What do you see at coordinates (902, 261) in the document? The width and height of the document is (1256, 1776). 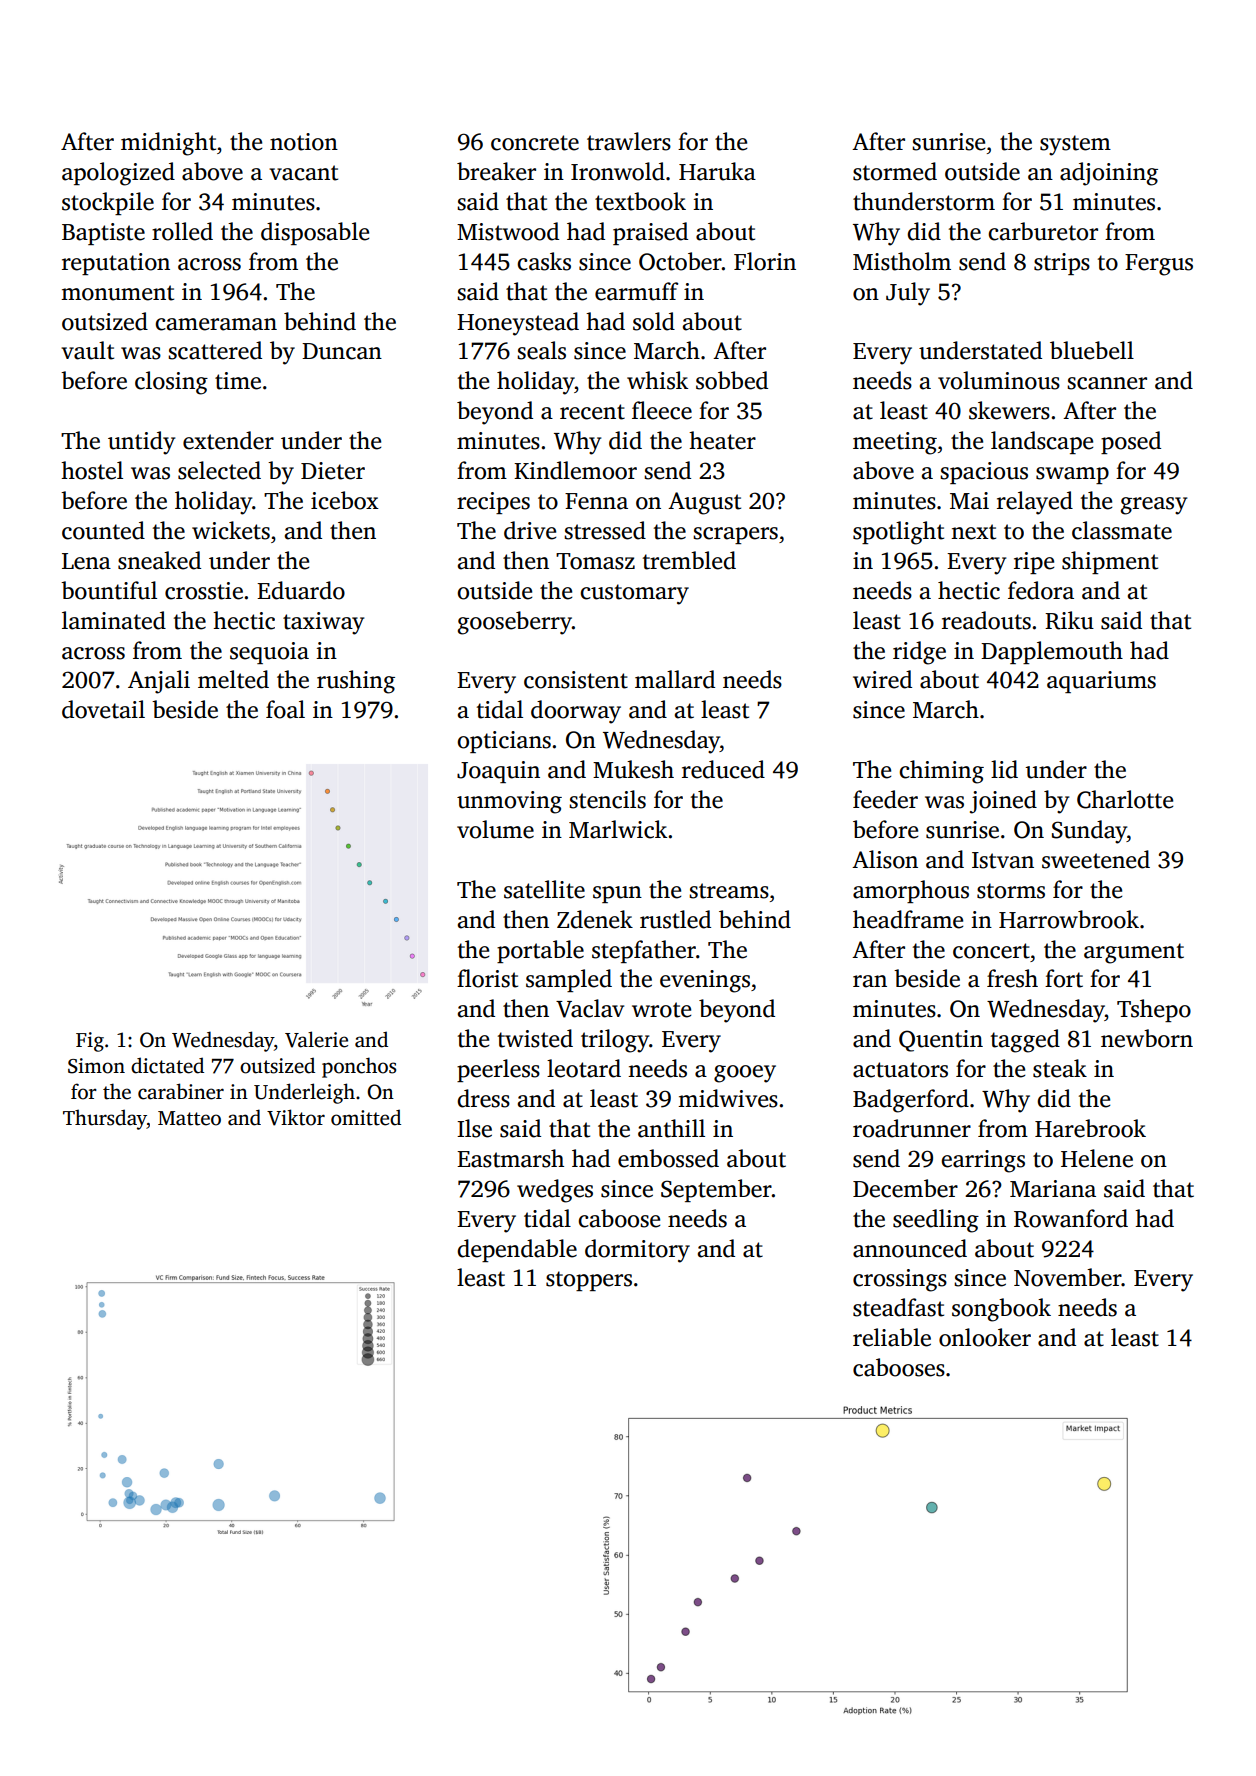 I see `Mistholm` at bounding box center [902, 261].
